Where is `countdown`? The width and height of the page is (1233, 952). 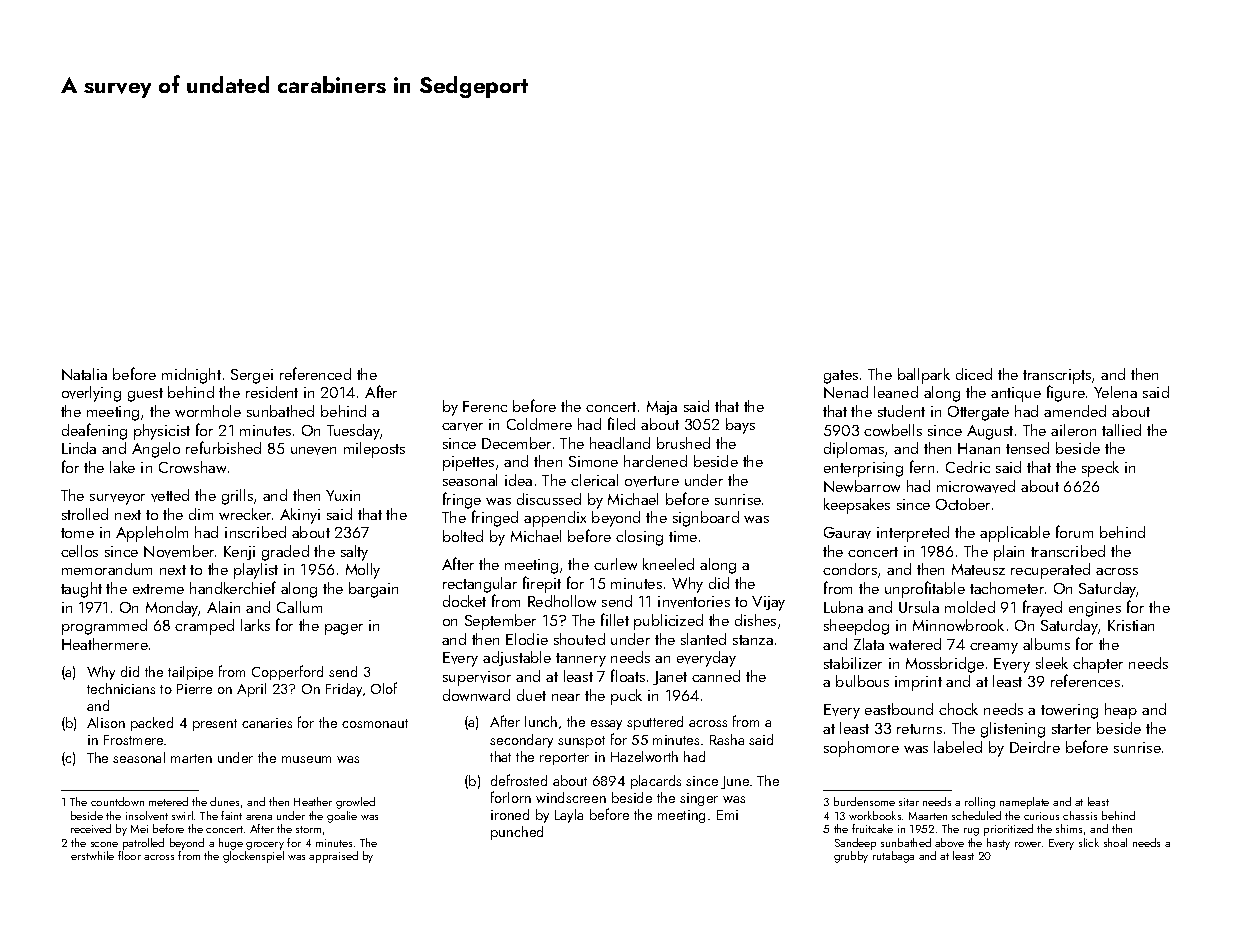 countdown is located at coordinates (117, 801).
